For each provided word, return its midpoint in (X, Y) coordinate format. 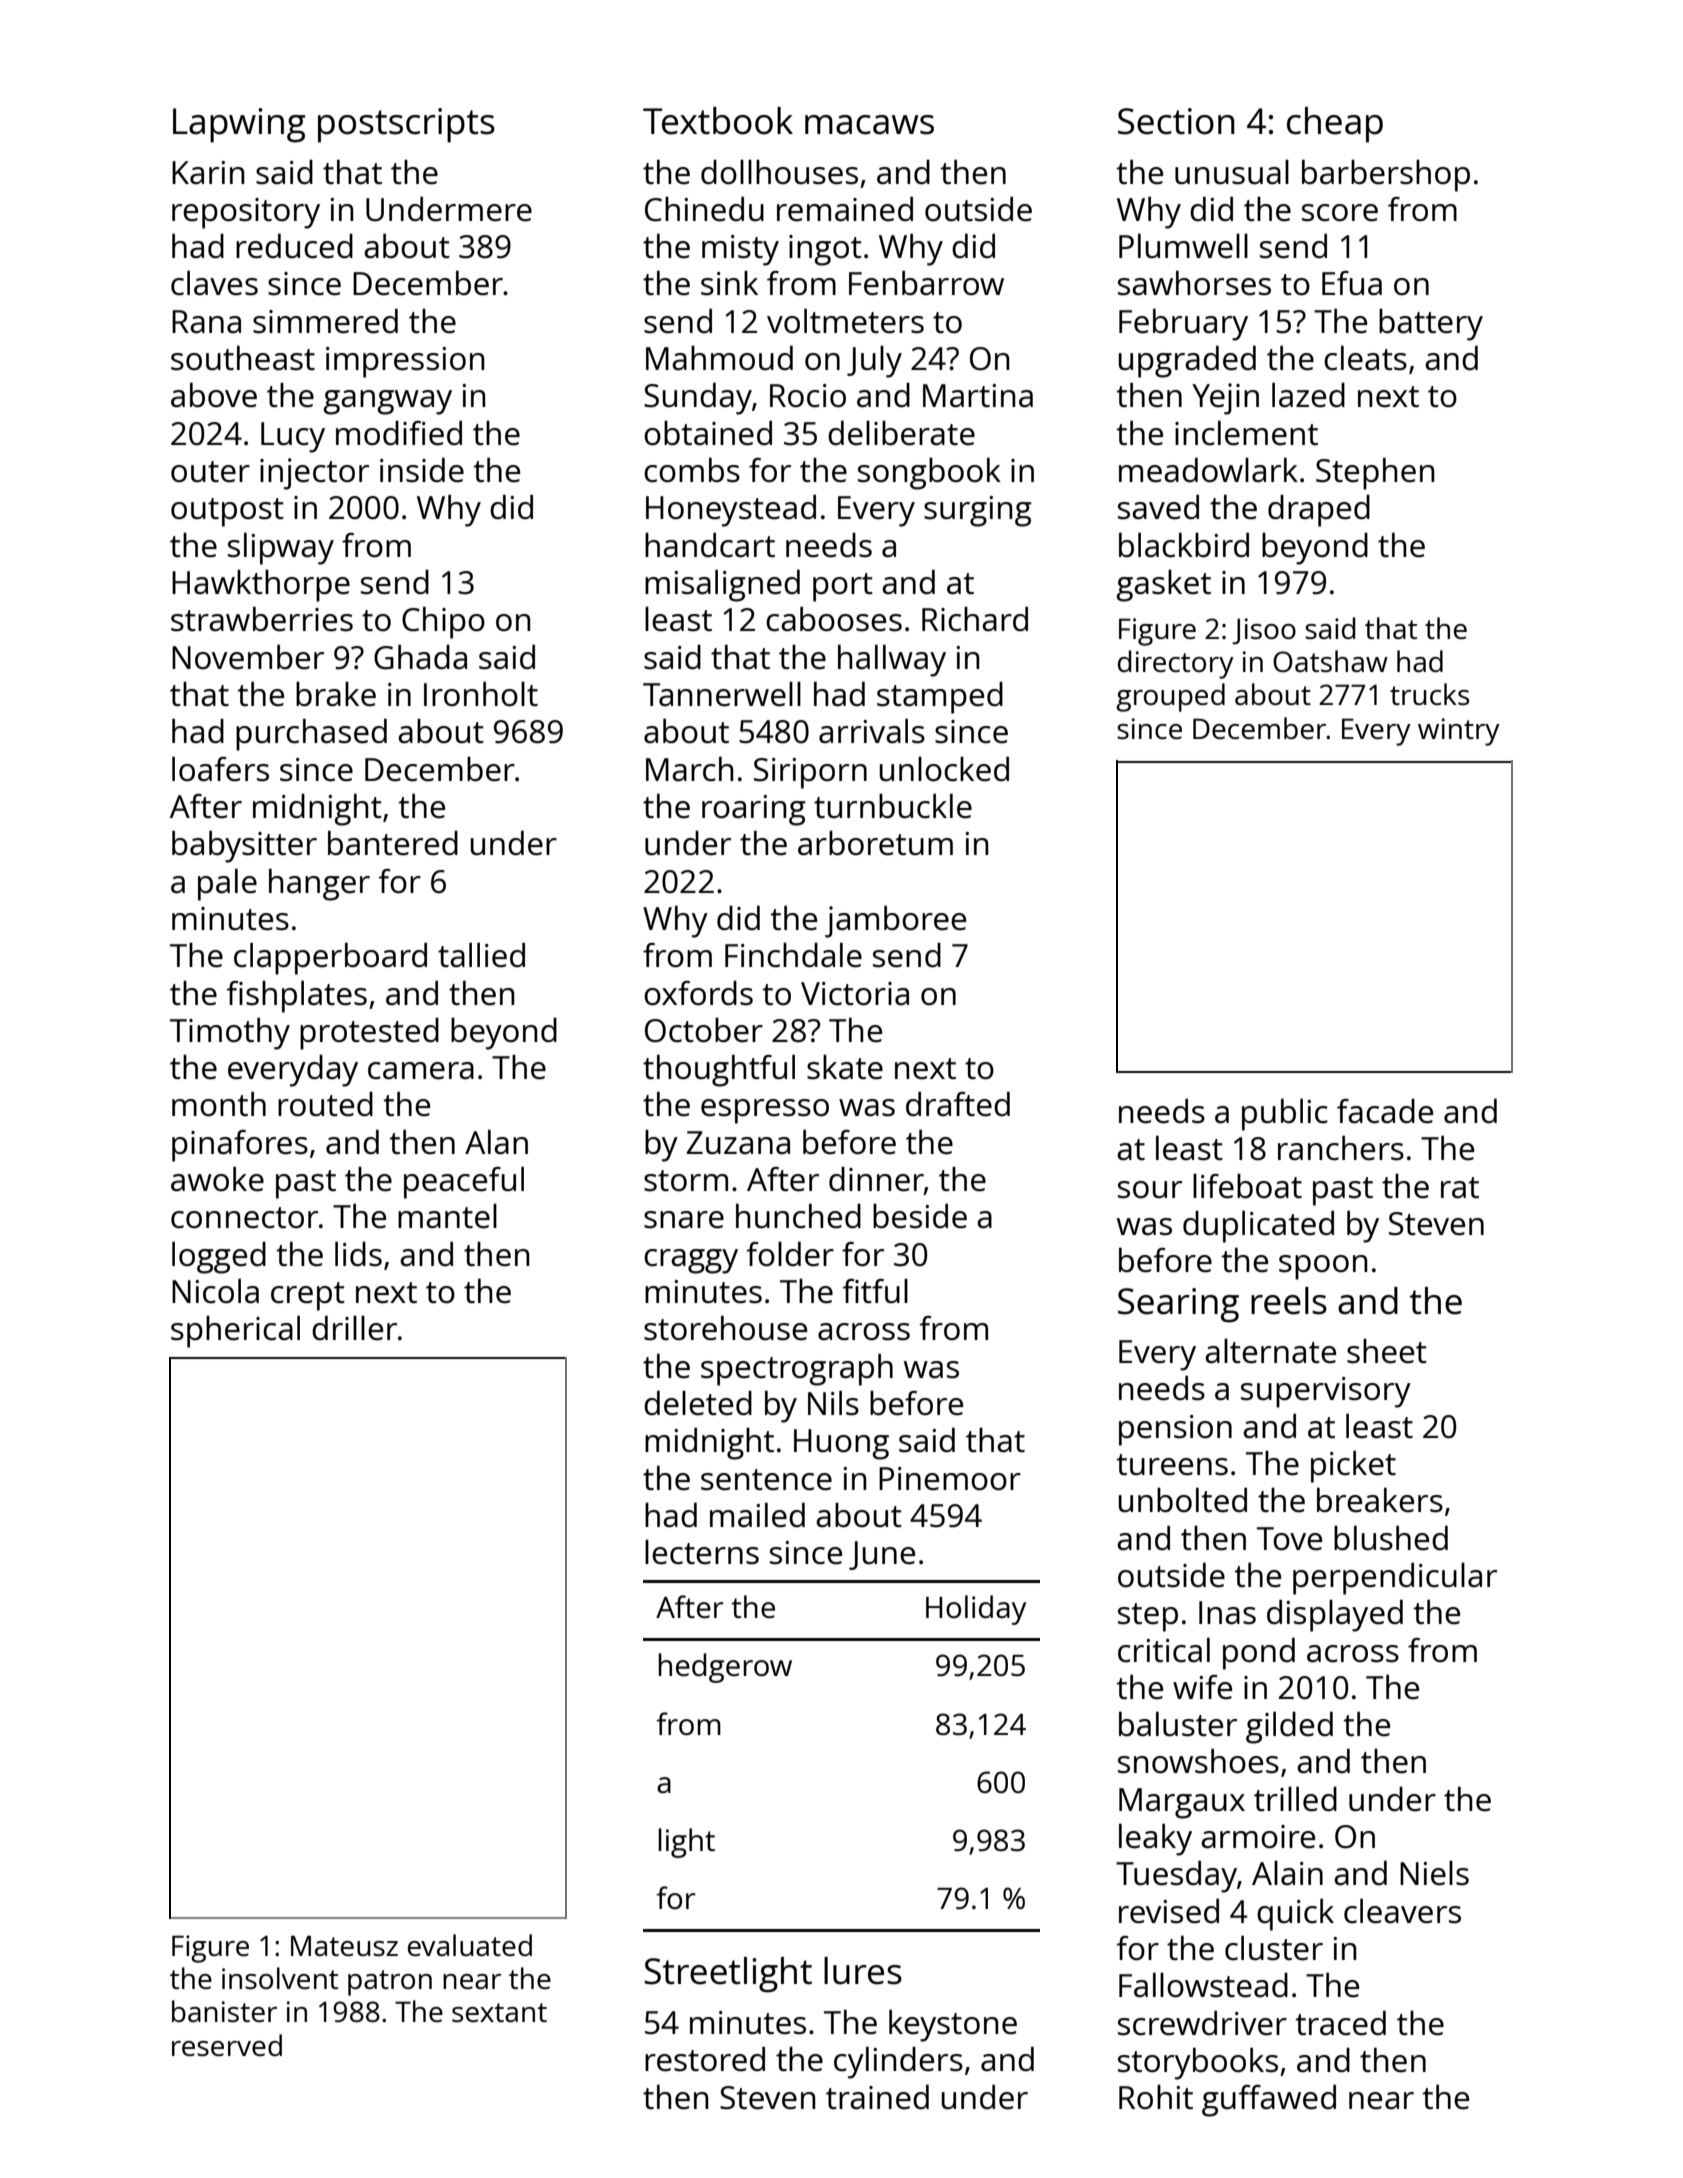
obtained (708, 433)
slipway (281, 549)
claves (214, 283)
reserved (227, 2045)
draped (1319, 511)
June (882, 1555)
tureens (1172, 1465)
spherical (235, 1332)
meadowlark (1208, 470)
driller (354, 1328)
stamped (940, 698)
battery (1431, 325)
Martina (978, 396)
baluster (1178, 1724)
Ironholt (481, 694)
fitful (875, 1291)
